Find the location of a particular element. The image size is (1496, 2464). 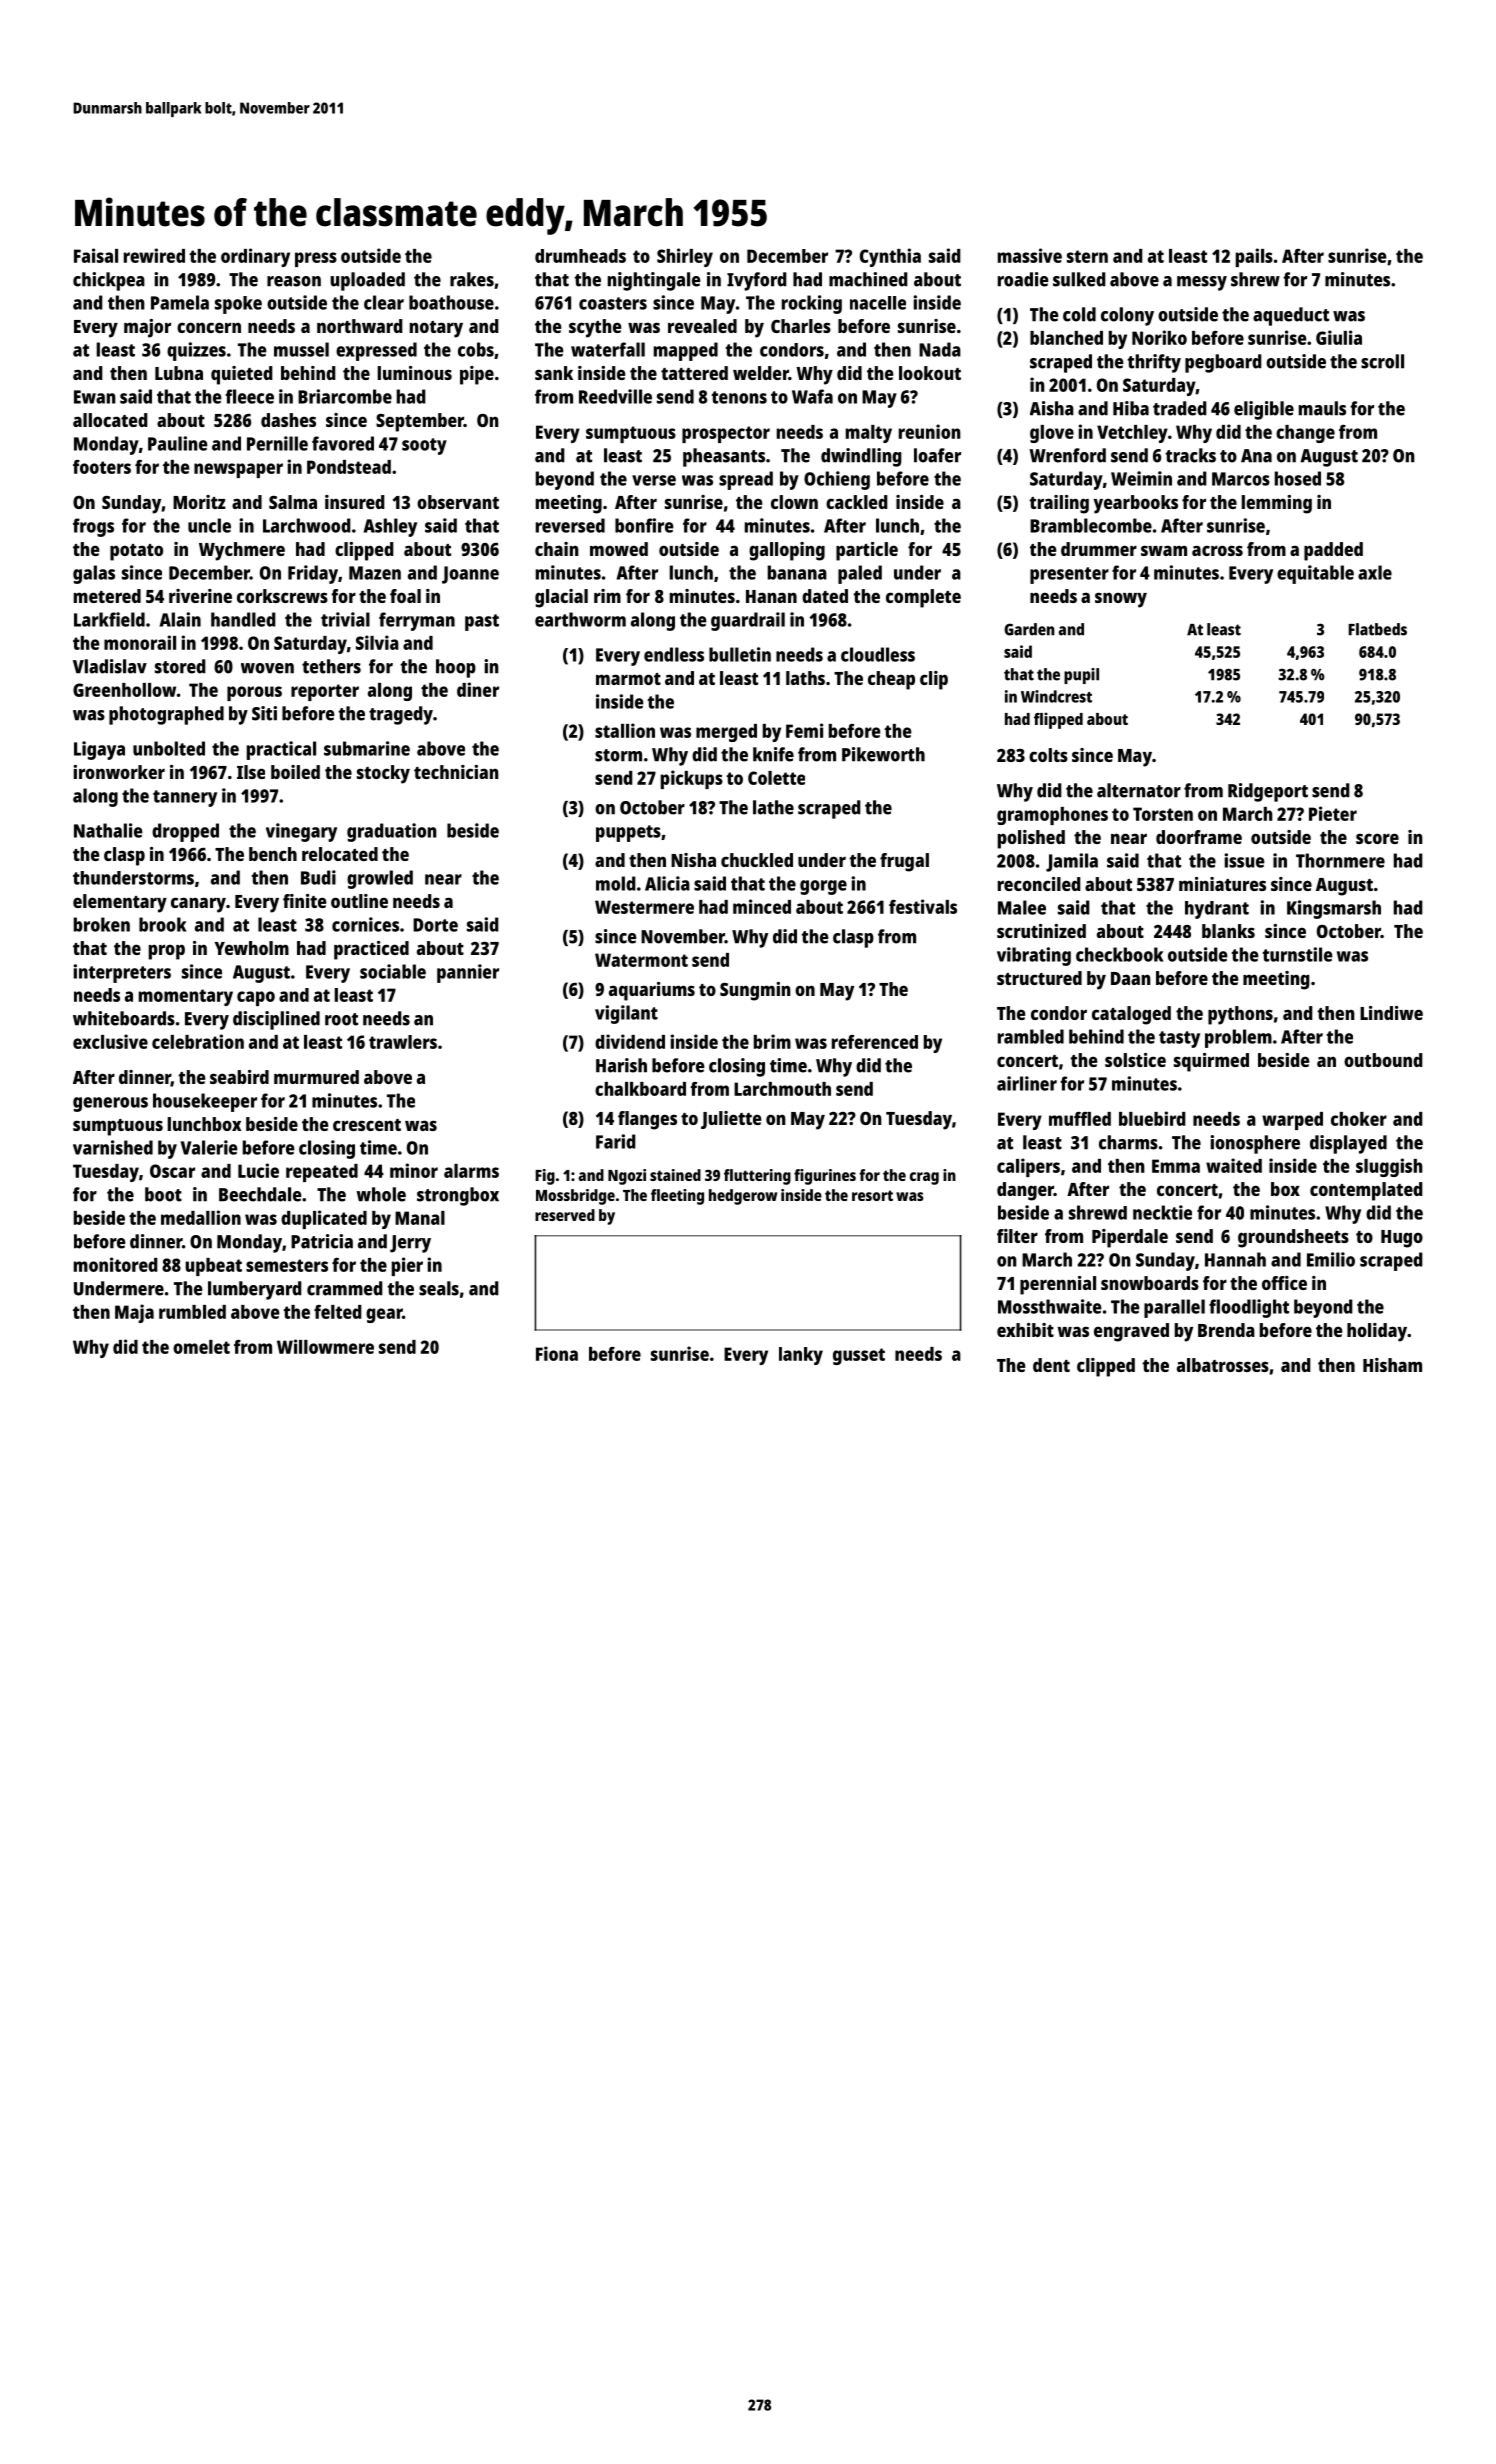

mowed is located at coordinates (619, 549).
